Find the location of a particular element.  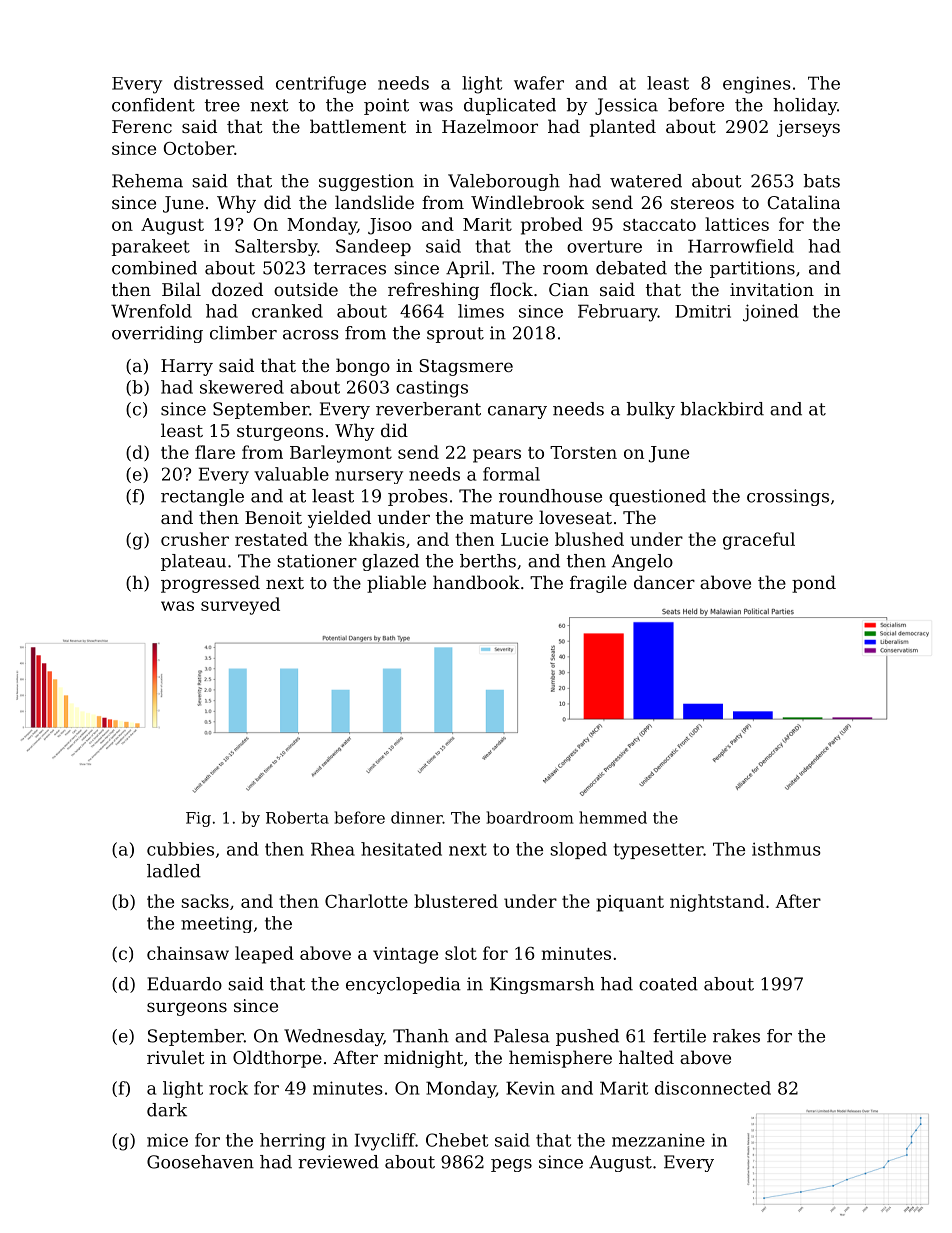

dinner is located at coordinates (417, 817).
